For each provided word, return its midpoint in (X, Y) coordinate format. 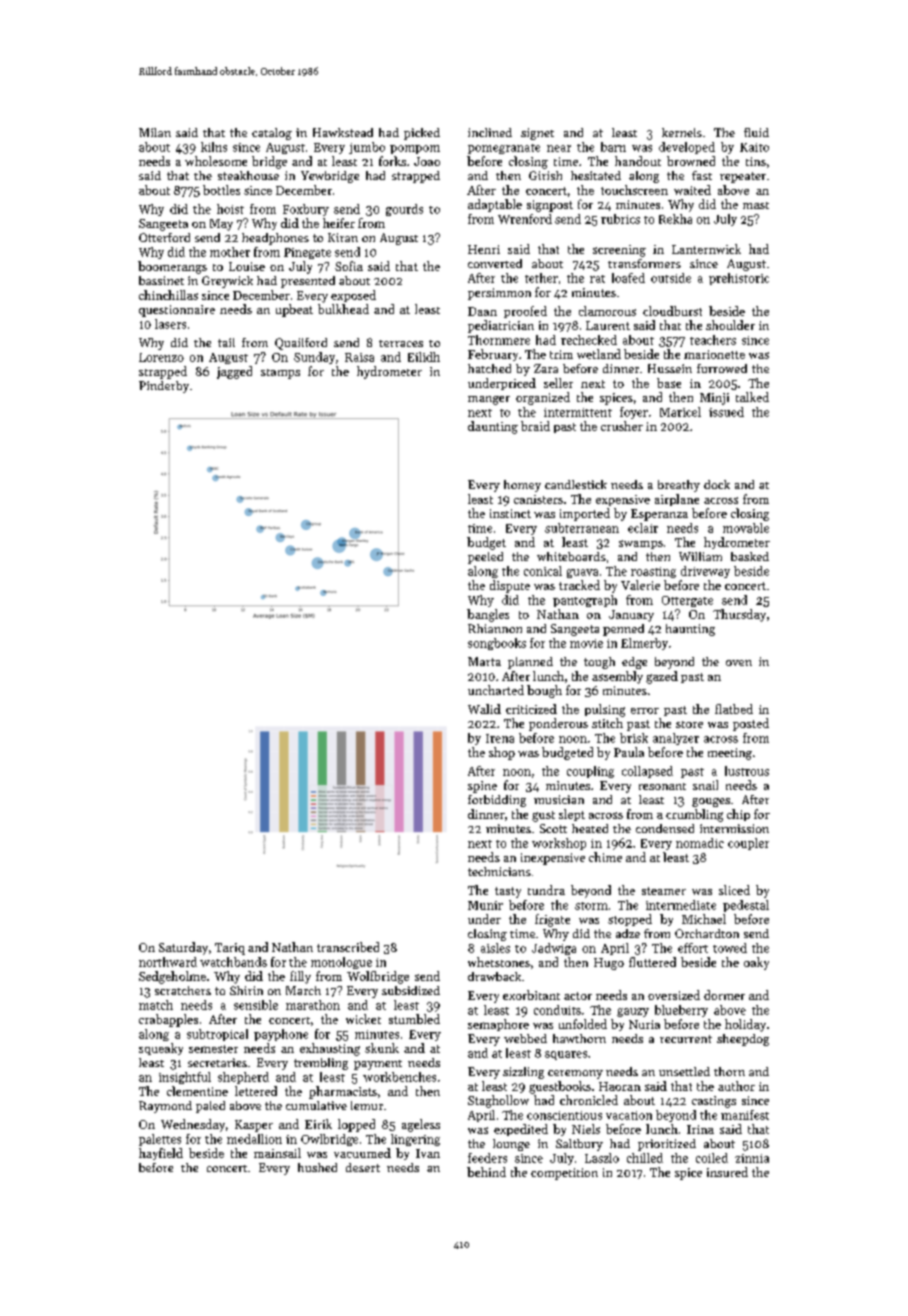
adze (628, 933)
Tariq (230, 949)
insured (727, 1172)
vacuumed (362, 1153)
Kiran (343, 237)
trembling (321, 1064)
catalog (272, 134)
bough (544, 691)
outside (671, 278)
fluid (756, 132)
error (645, 711)
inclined (490, 132)
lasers (170, 324)
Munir (485, 905)
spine (482, 787)
